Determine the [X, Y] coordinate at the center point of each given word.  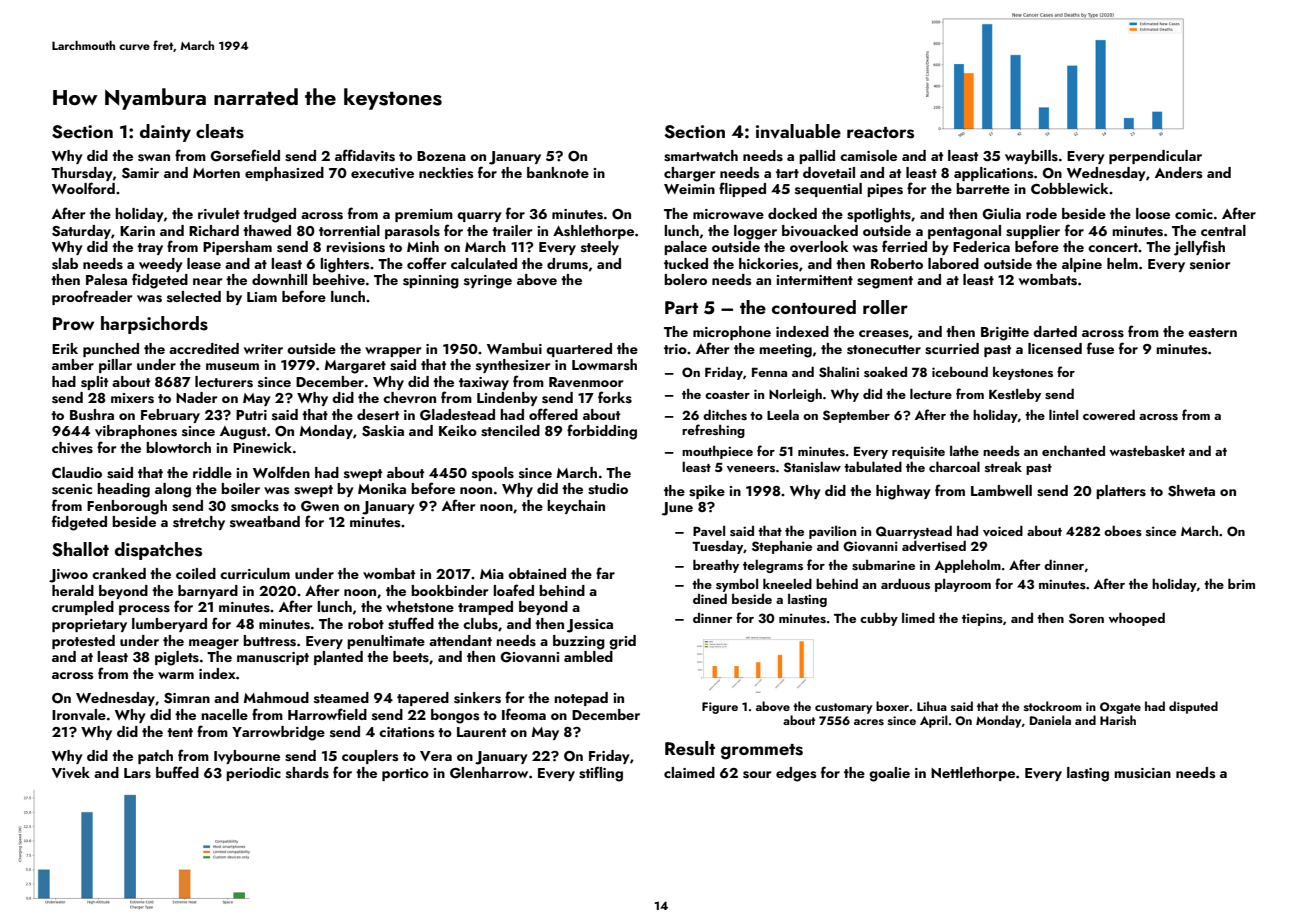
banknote [558, 172]
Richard [214, 230]
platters [1121, 492]
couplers [370, 757]
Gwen [320, 506]
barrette [983, 188]
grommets [762, 752]
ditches [725, 414]
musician [1142, 773]
